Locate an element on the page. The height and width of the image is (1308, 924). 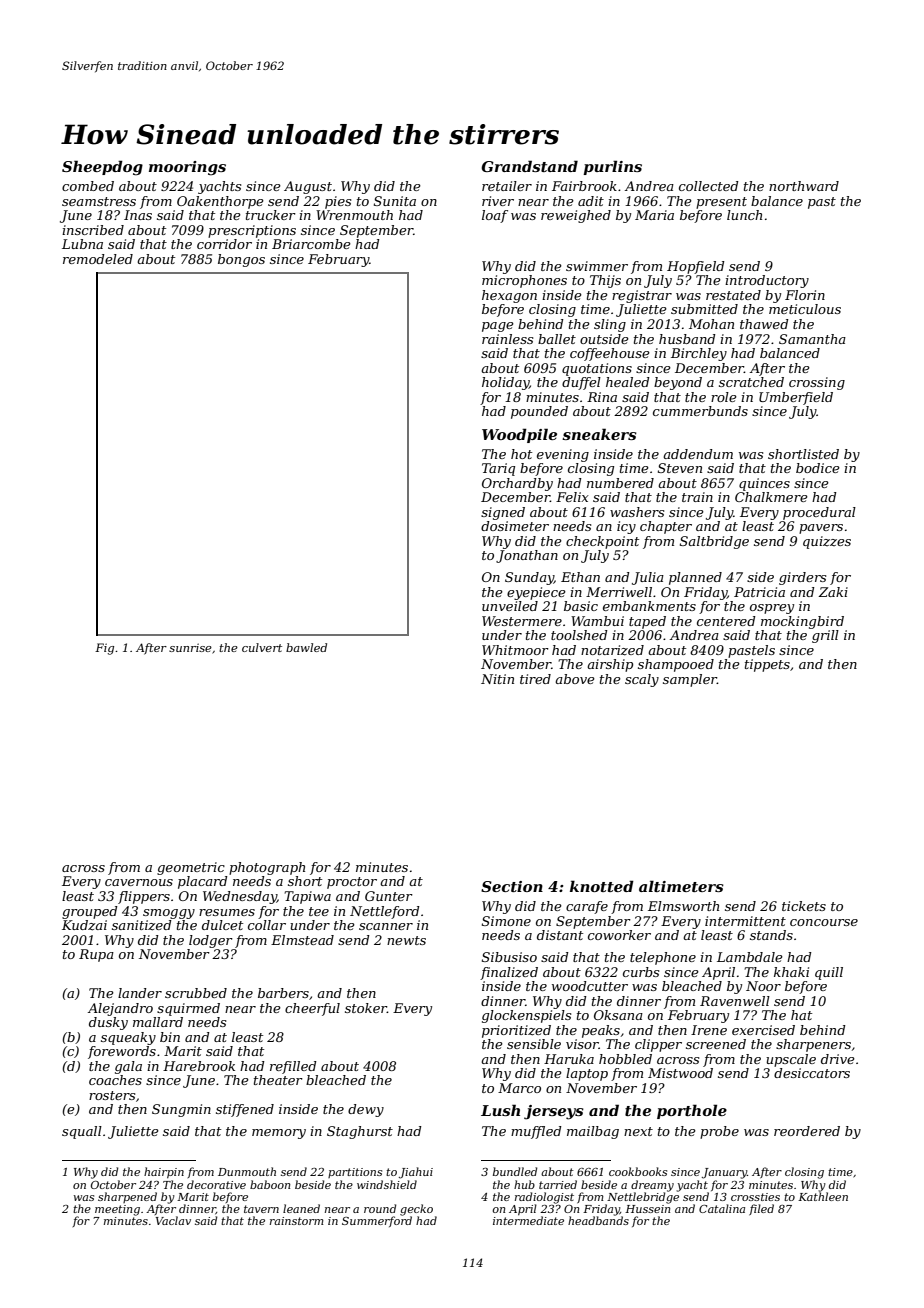
thawed is located at coordinates (764, 324).
